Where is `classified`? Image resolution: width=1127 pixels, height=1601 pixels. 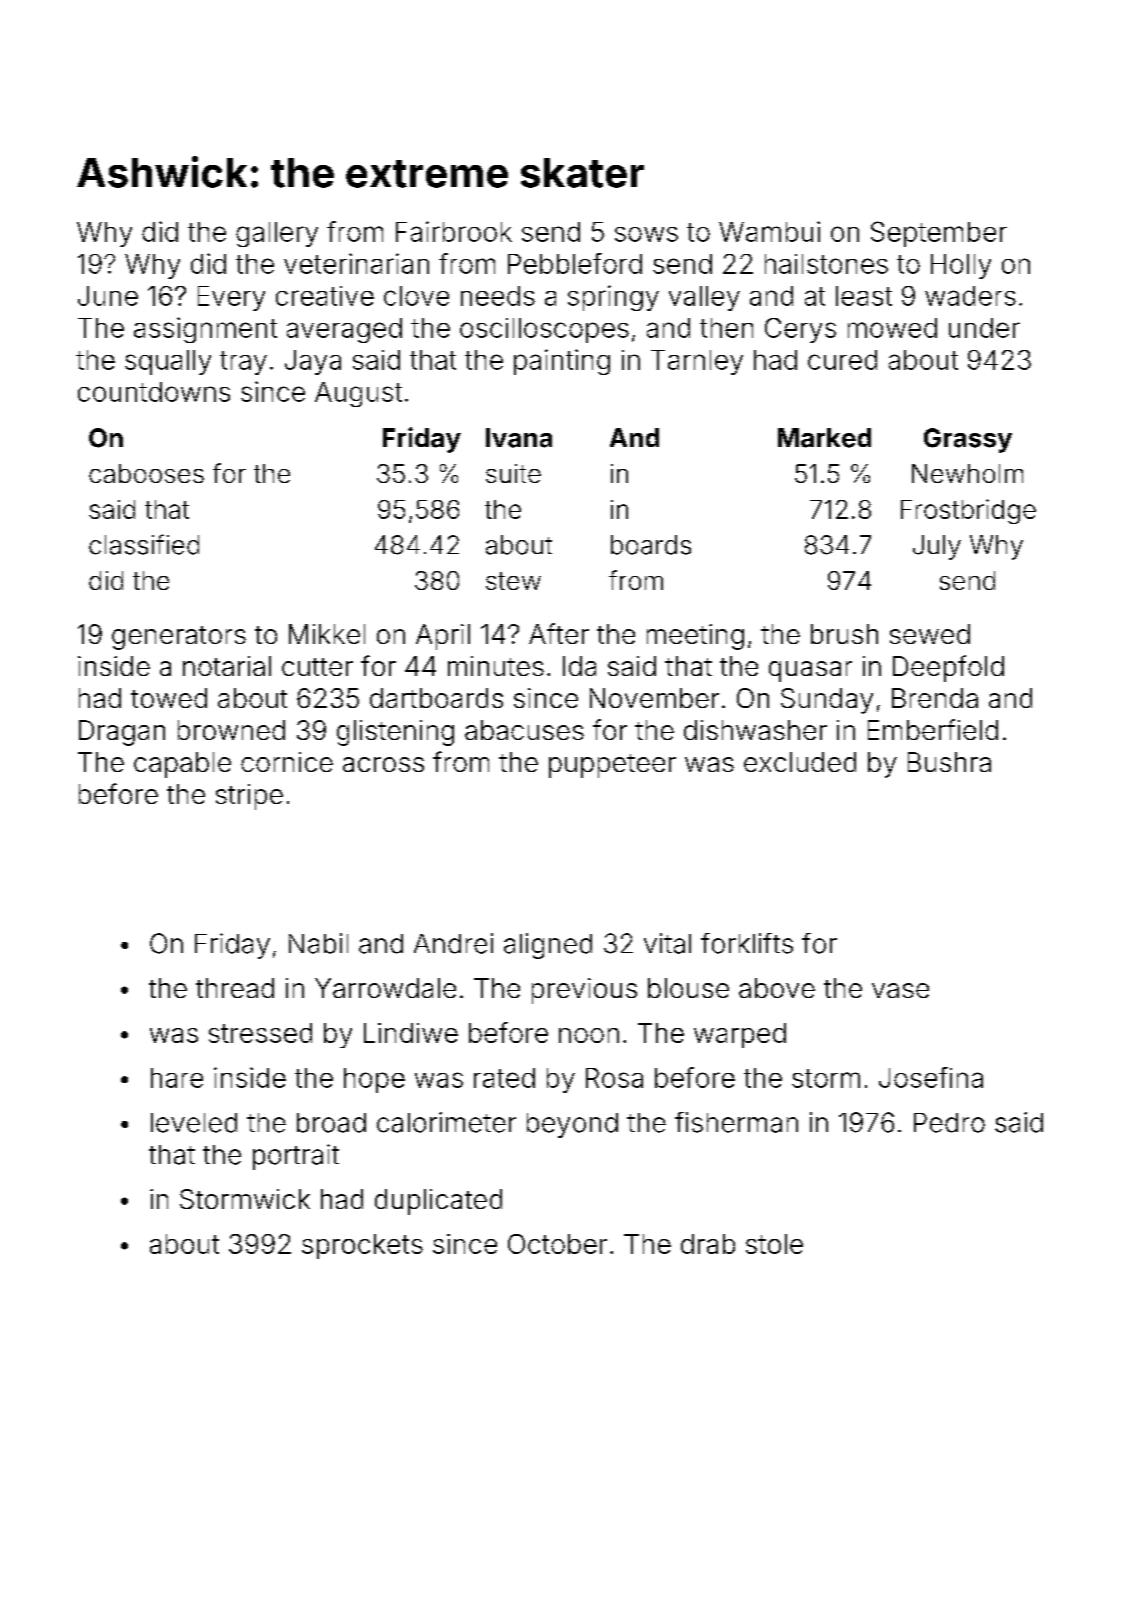
classified is located at coordinates (144, 544).
